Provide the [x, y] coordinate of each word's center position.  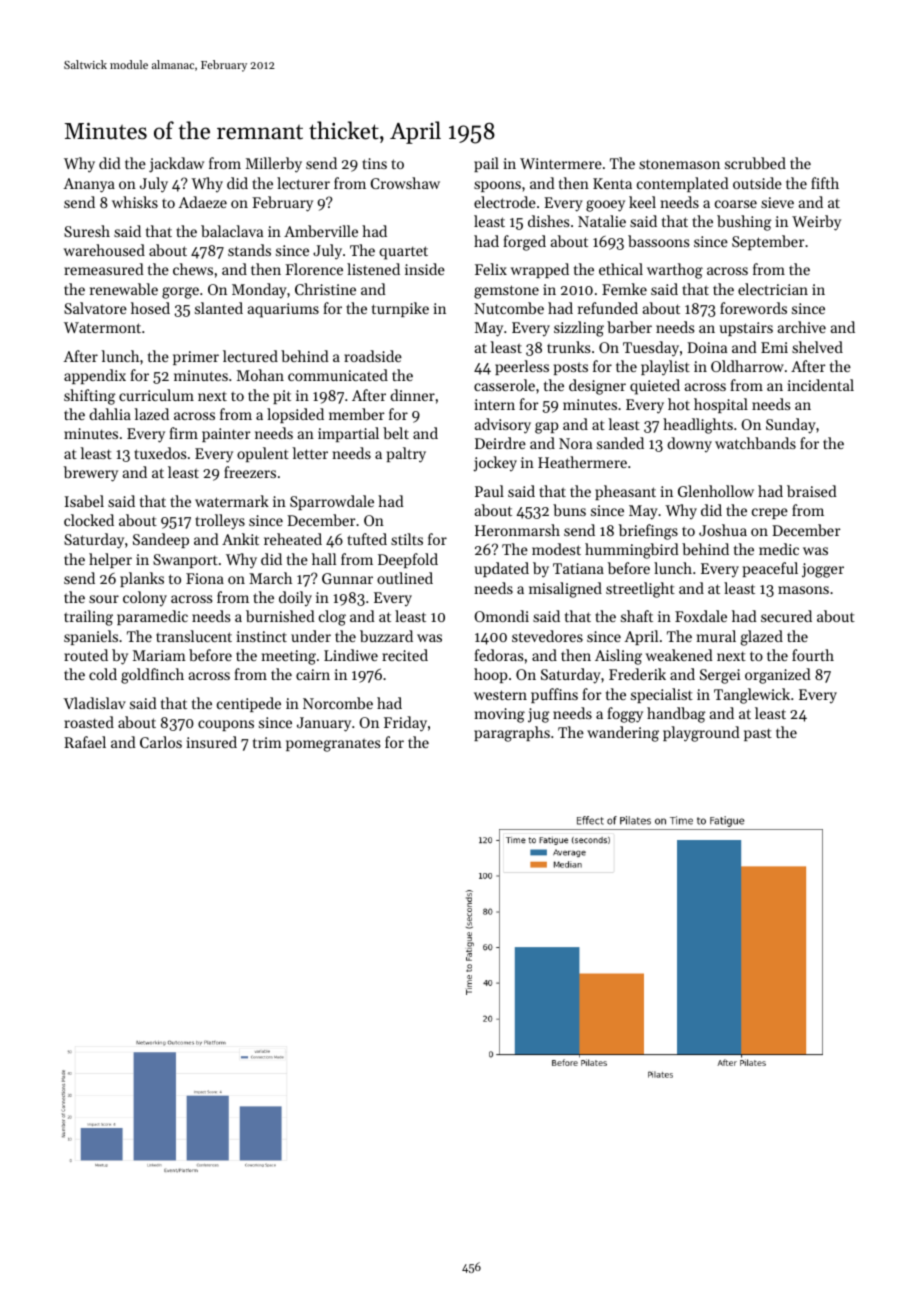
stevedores [547, 636]
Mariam [159, 655]
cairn [313, 674]
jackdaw [176, 165]
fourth [813, 655]
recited [405, 655]
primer [196, 358]
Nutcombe [509, 308]
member [357, 414]
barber [629, 327]
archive [802, 327]
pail [486, 164]
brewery [91, 474]
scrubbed [755, 163]
